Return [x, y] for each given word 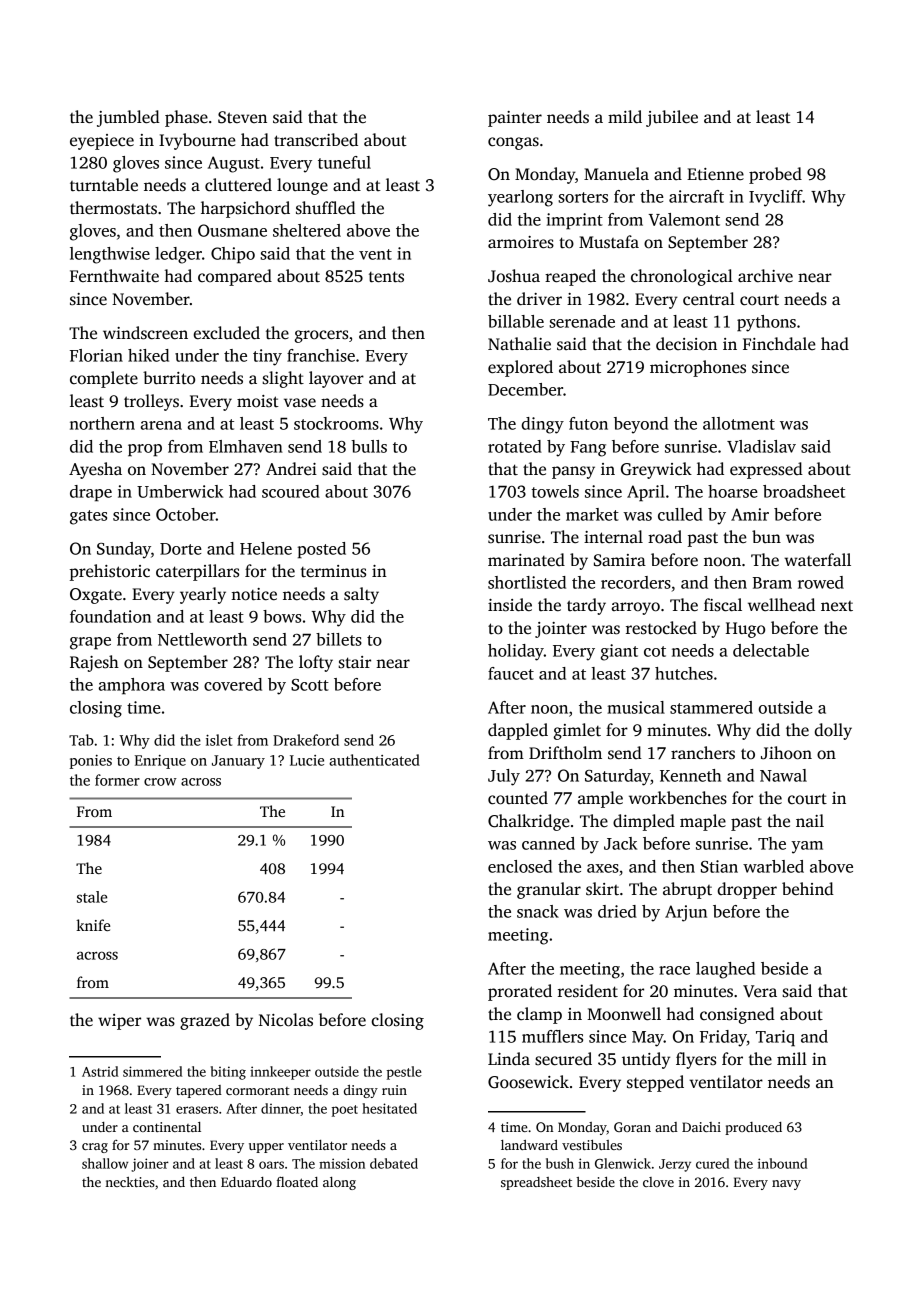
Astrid [100, 1071]
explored [520, 368]
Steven [242, 117]
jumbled [128, 118]
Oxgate [96, 596]
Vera [760, 991]
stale [92, 897]
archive [765, 276]
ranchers [703, 753]
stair [354, 662]
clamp [539, 1015]
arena [161, 425]
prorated [520, 992]
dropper [747, 890]
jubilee [672, 118]
